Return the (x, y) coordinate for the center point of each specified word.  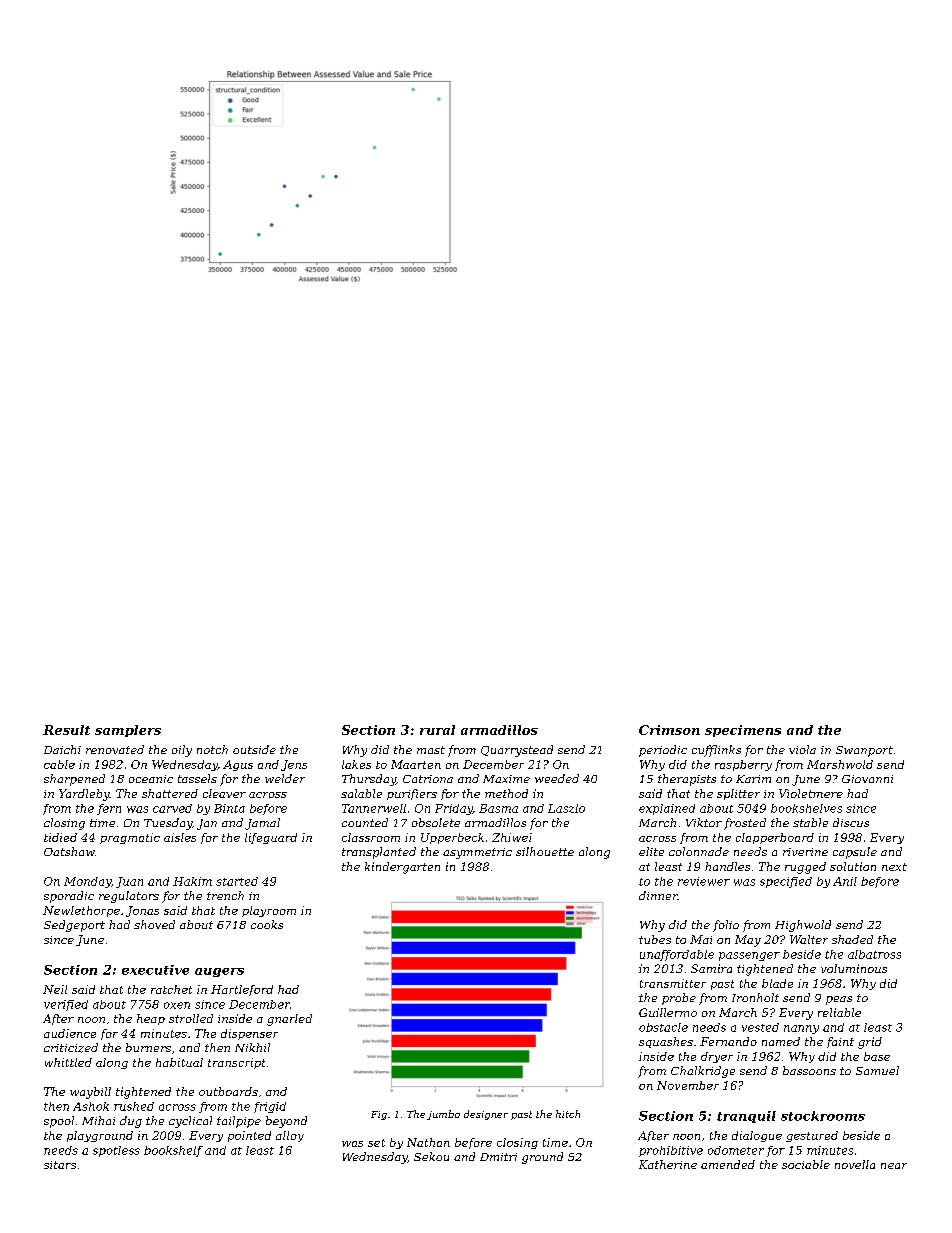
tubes (655, 939)
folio (726, 926)
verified (66, 1005)
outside (254, 749)
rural (437, 730)
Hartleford (242, 990)
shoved (154, 924)
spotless (116, 1151)
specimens (743, 731)
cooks (267, 924)
